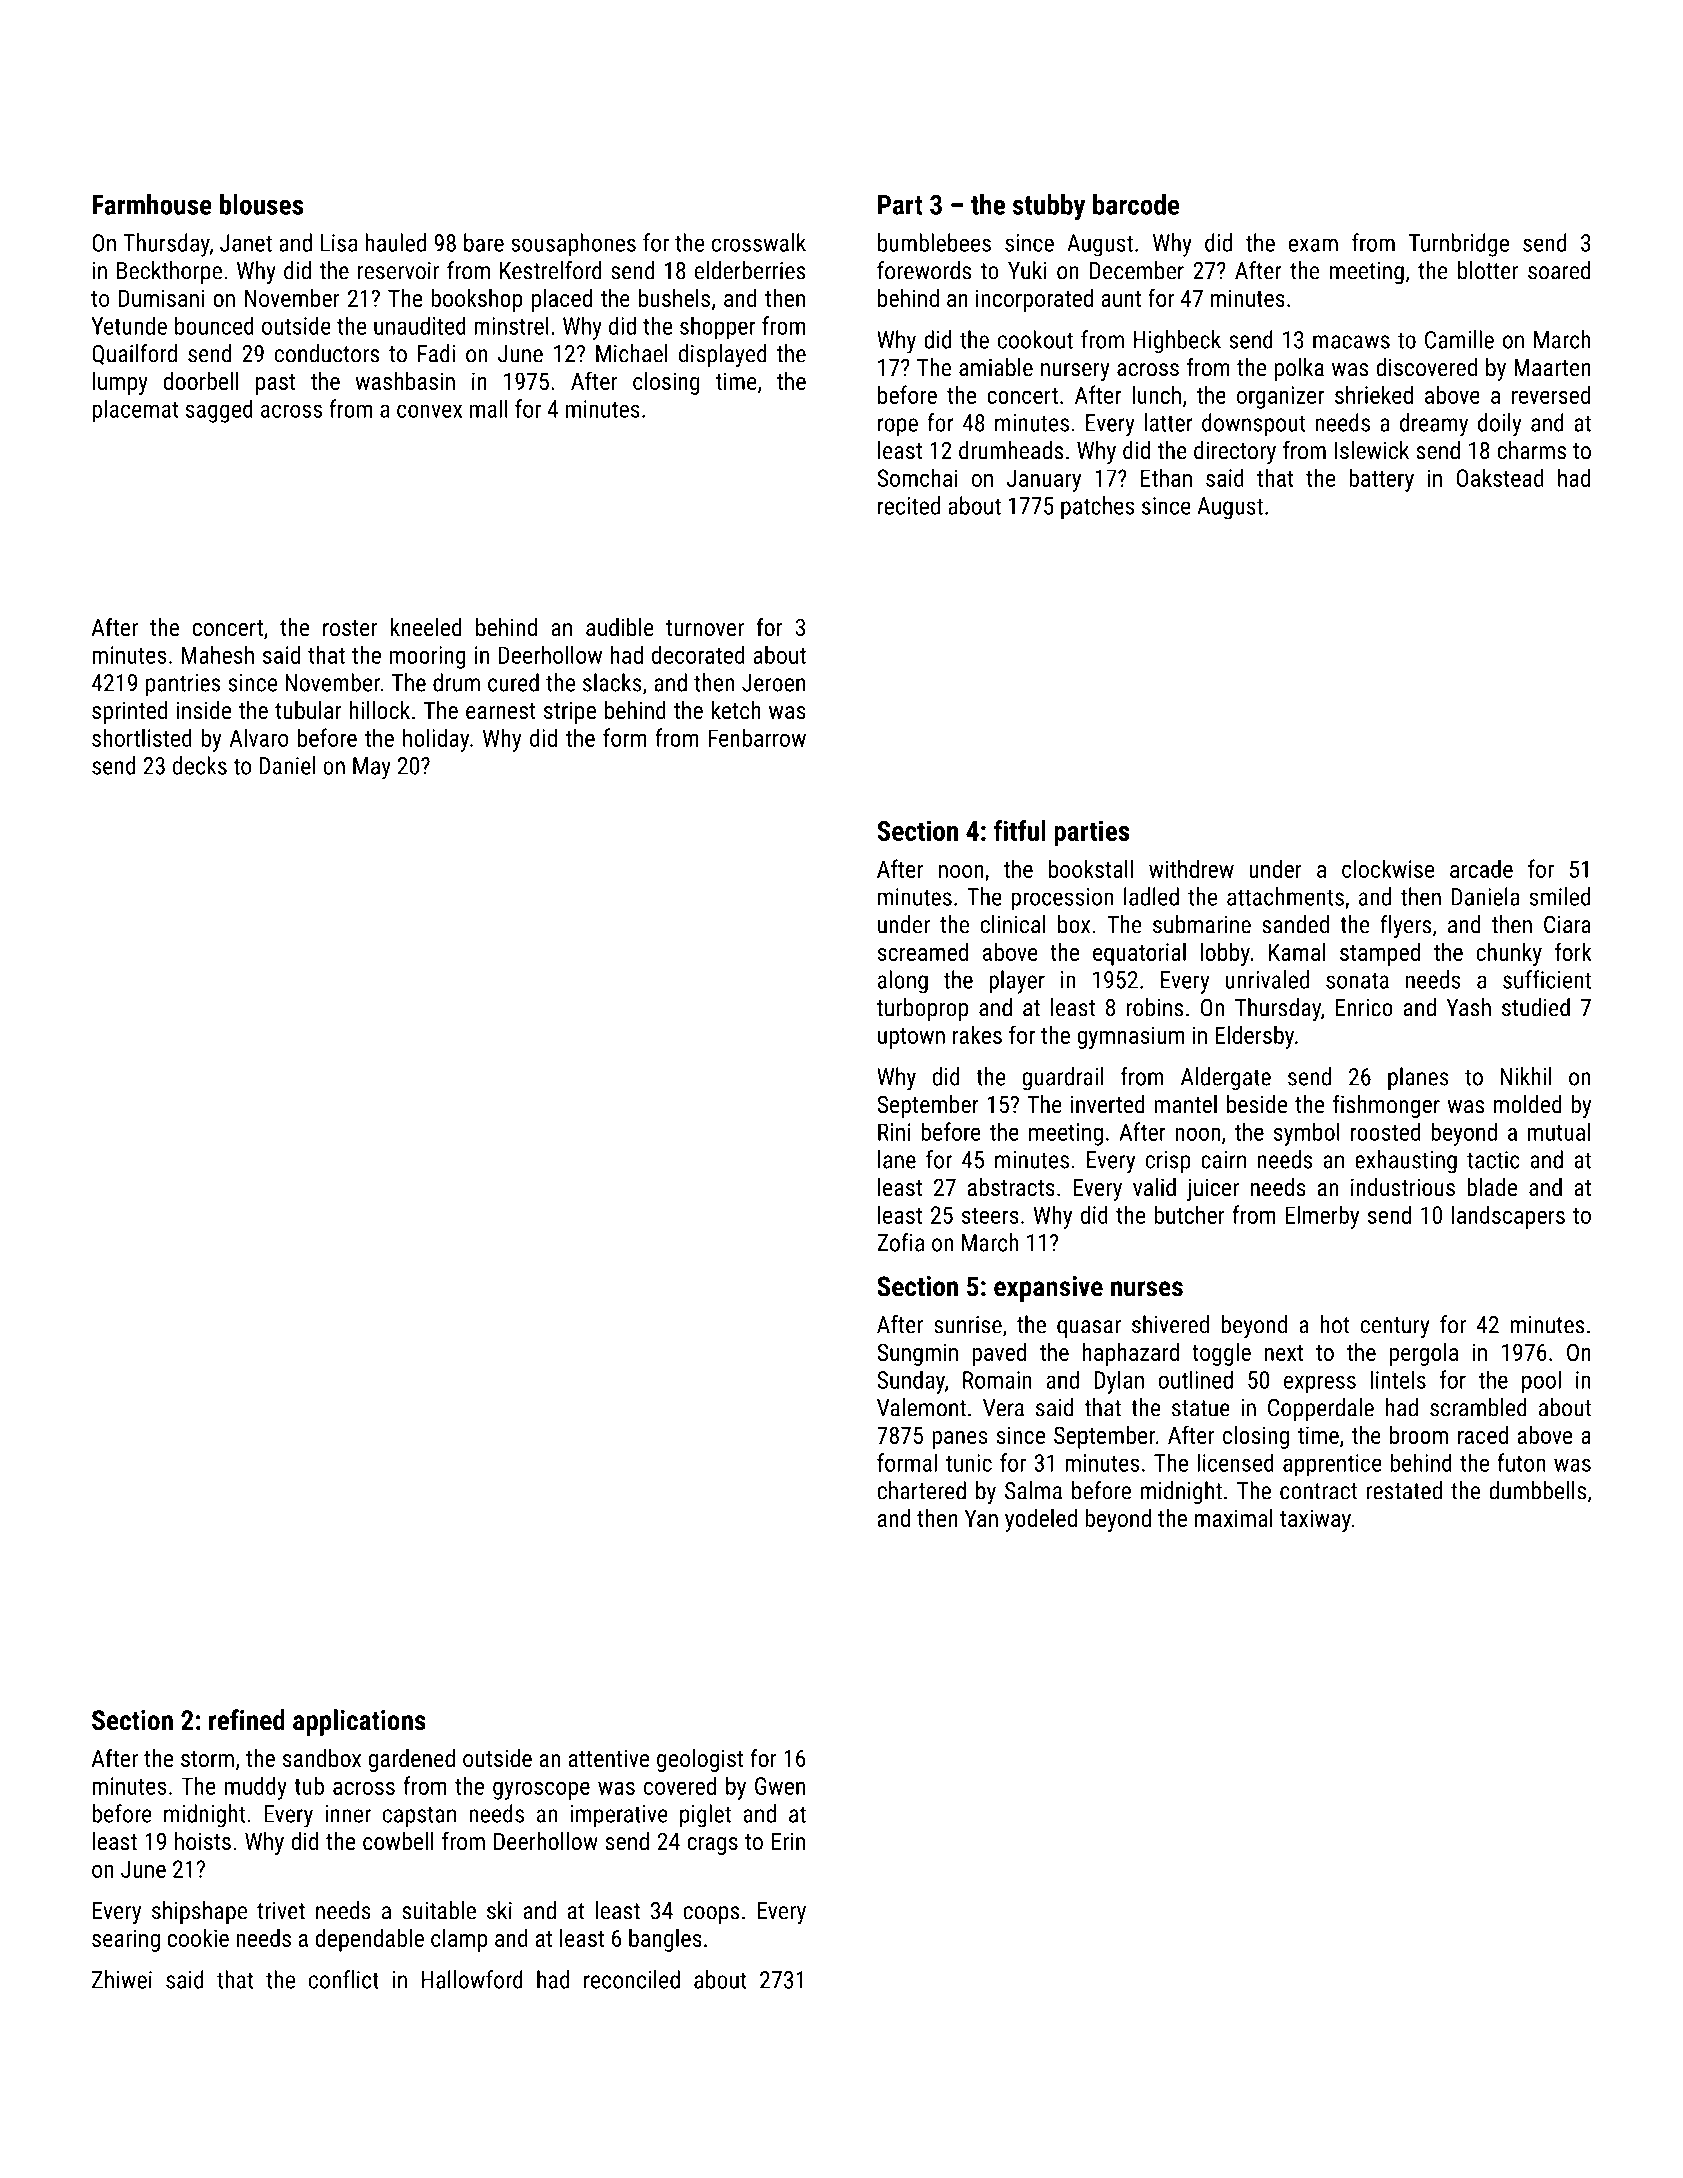 Image resolution: width=1683 pixels, height=2178 pixels. Describe the element at coordinates (372, 768) in the screenshot. I see `May` at that location.
